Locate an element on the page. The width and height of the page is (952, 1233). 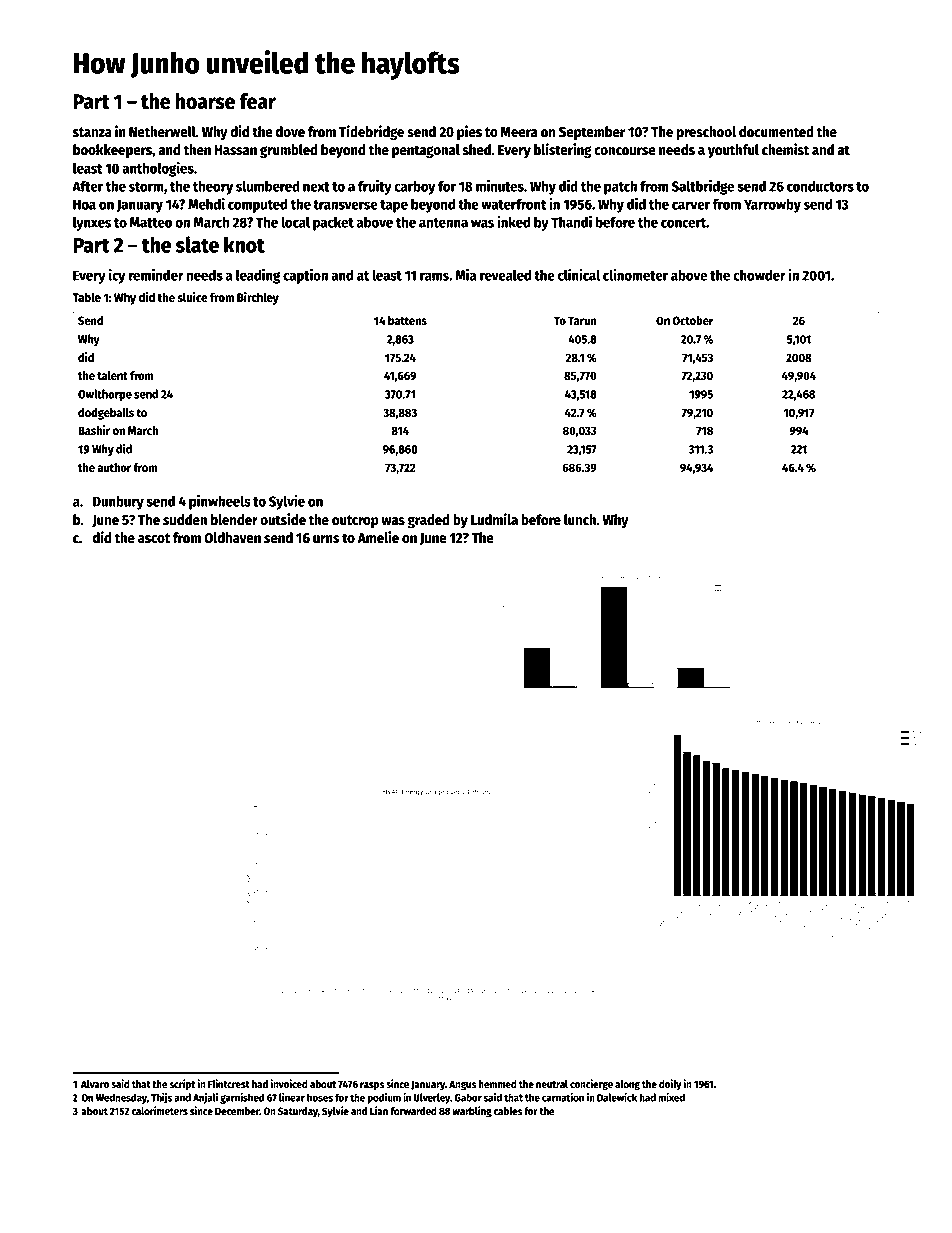
Tarun is located at coordinates (582, 320).
